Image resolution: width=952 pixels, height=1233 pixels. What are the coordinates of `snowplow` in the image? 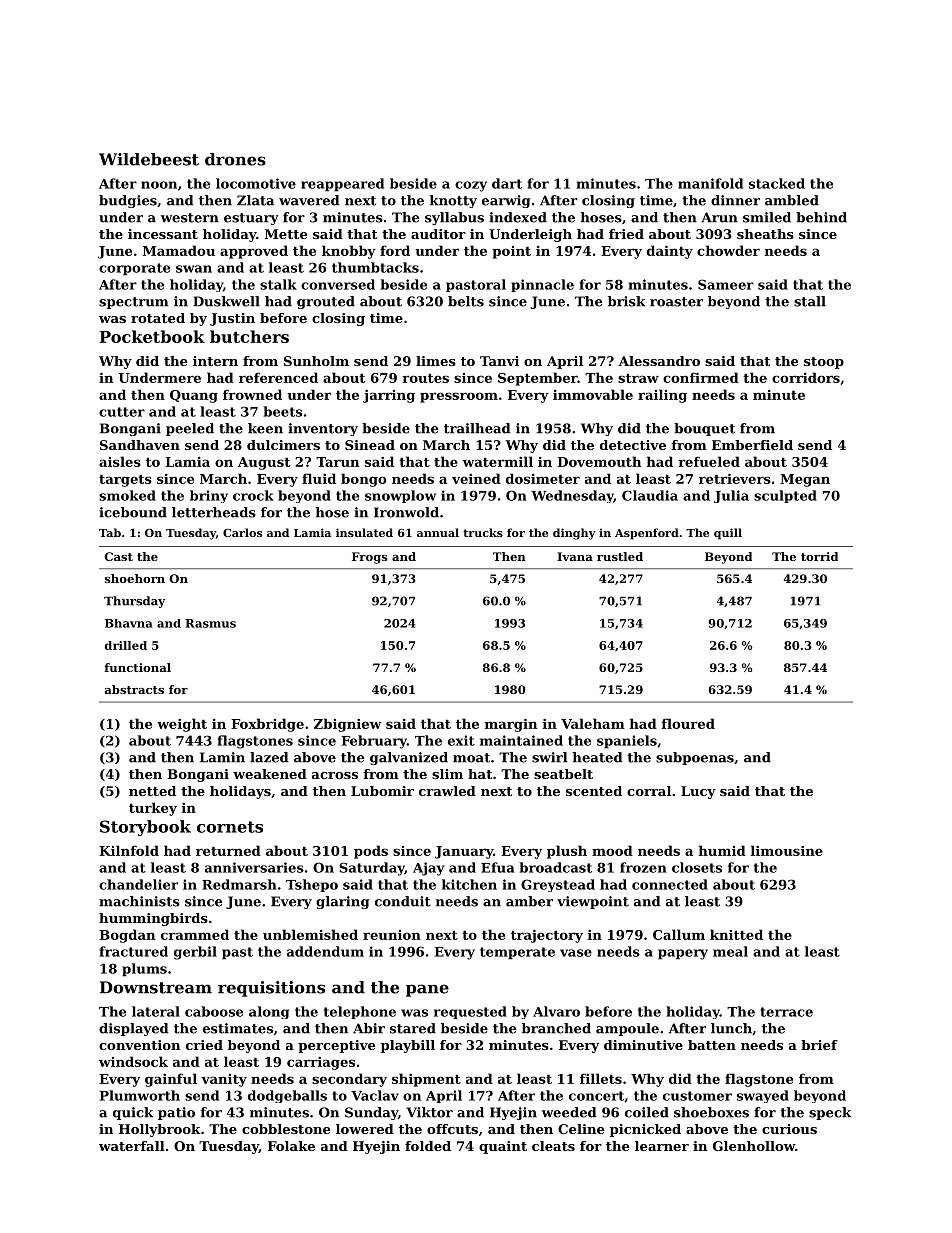 It's located at (400, 496).
